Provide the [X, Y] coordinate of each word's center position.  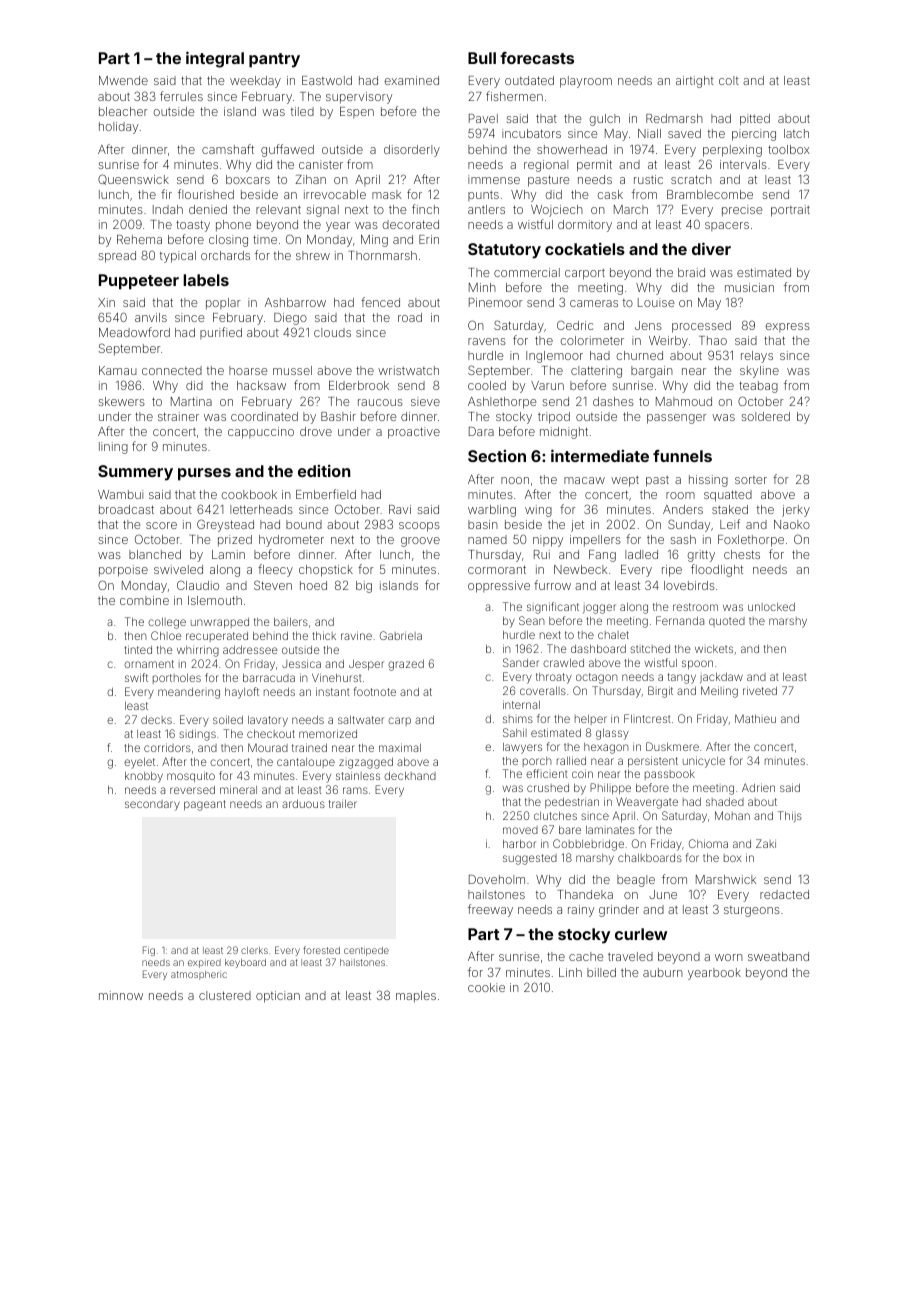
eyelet [139, 763]
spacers [727, 226]
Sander [521, 662]
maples [416, 997]
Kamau [118, 370]
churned [640, 355]
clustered [225, 995]
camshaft [228, 149]
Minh [482, 287]
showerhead [572, 149]
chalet [613, 635]
